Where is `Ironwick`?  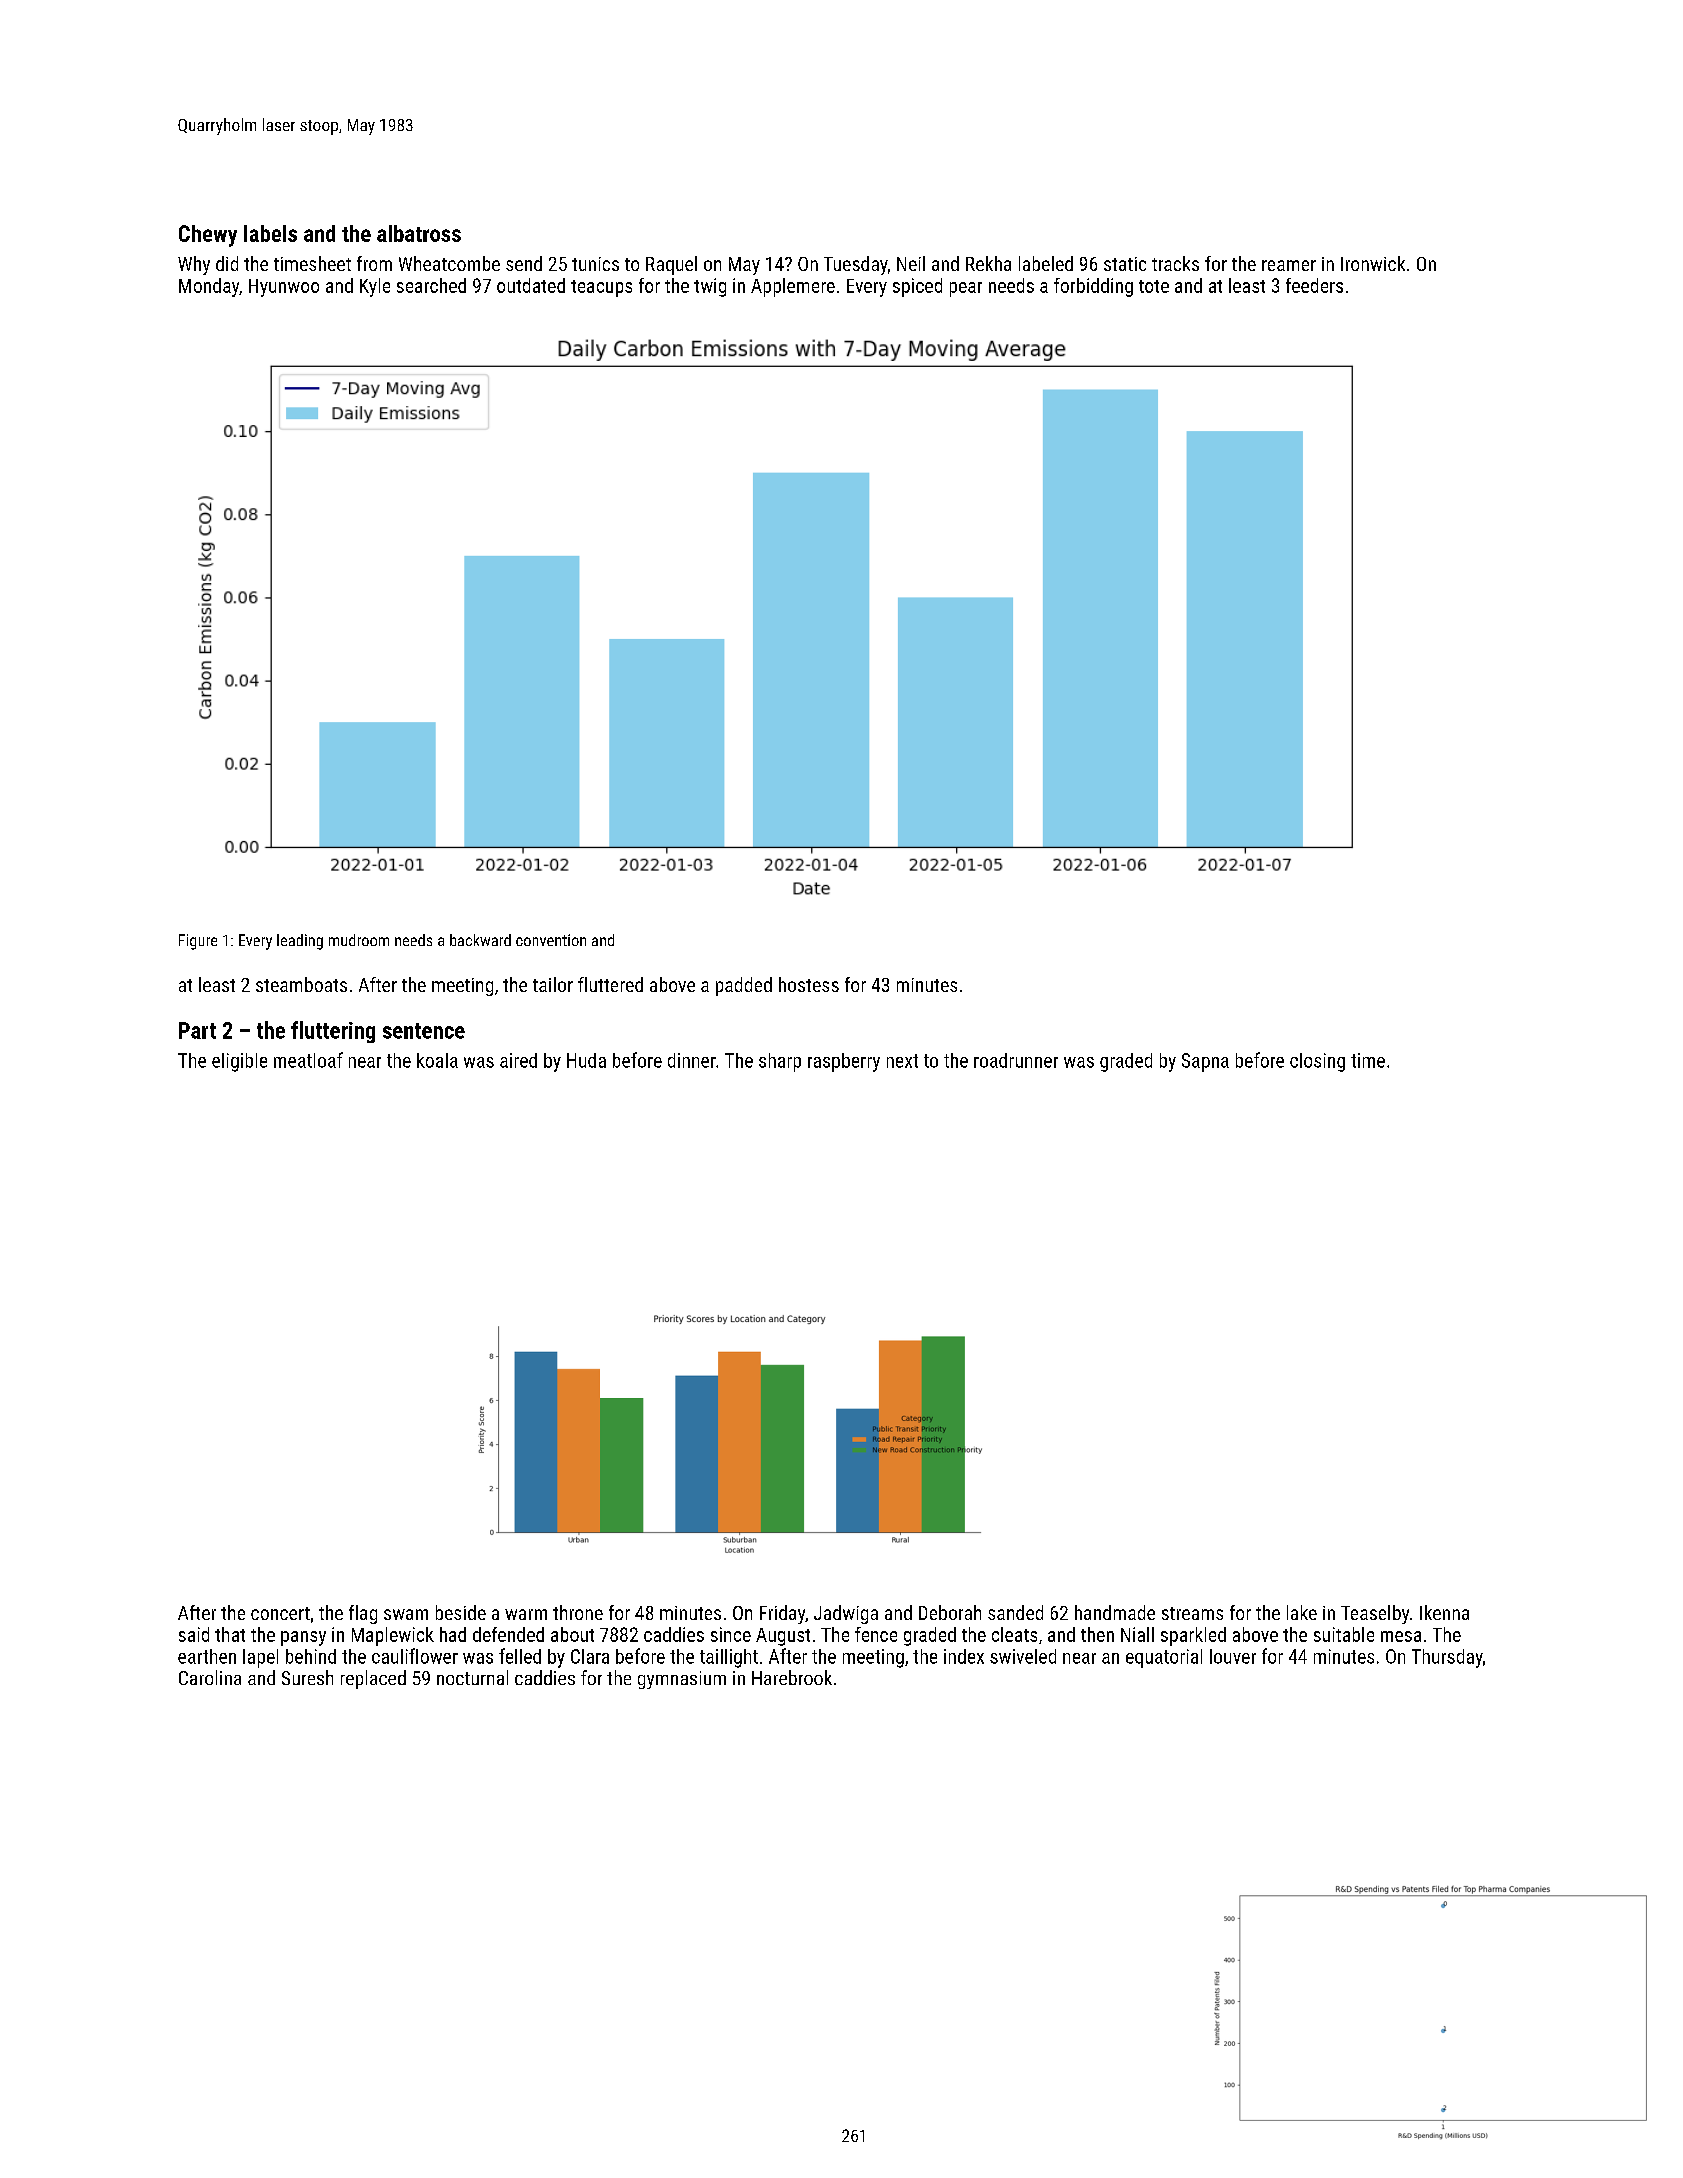 Ironwick is located at coordinates (1373, 263).
